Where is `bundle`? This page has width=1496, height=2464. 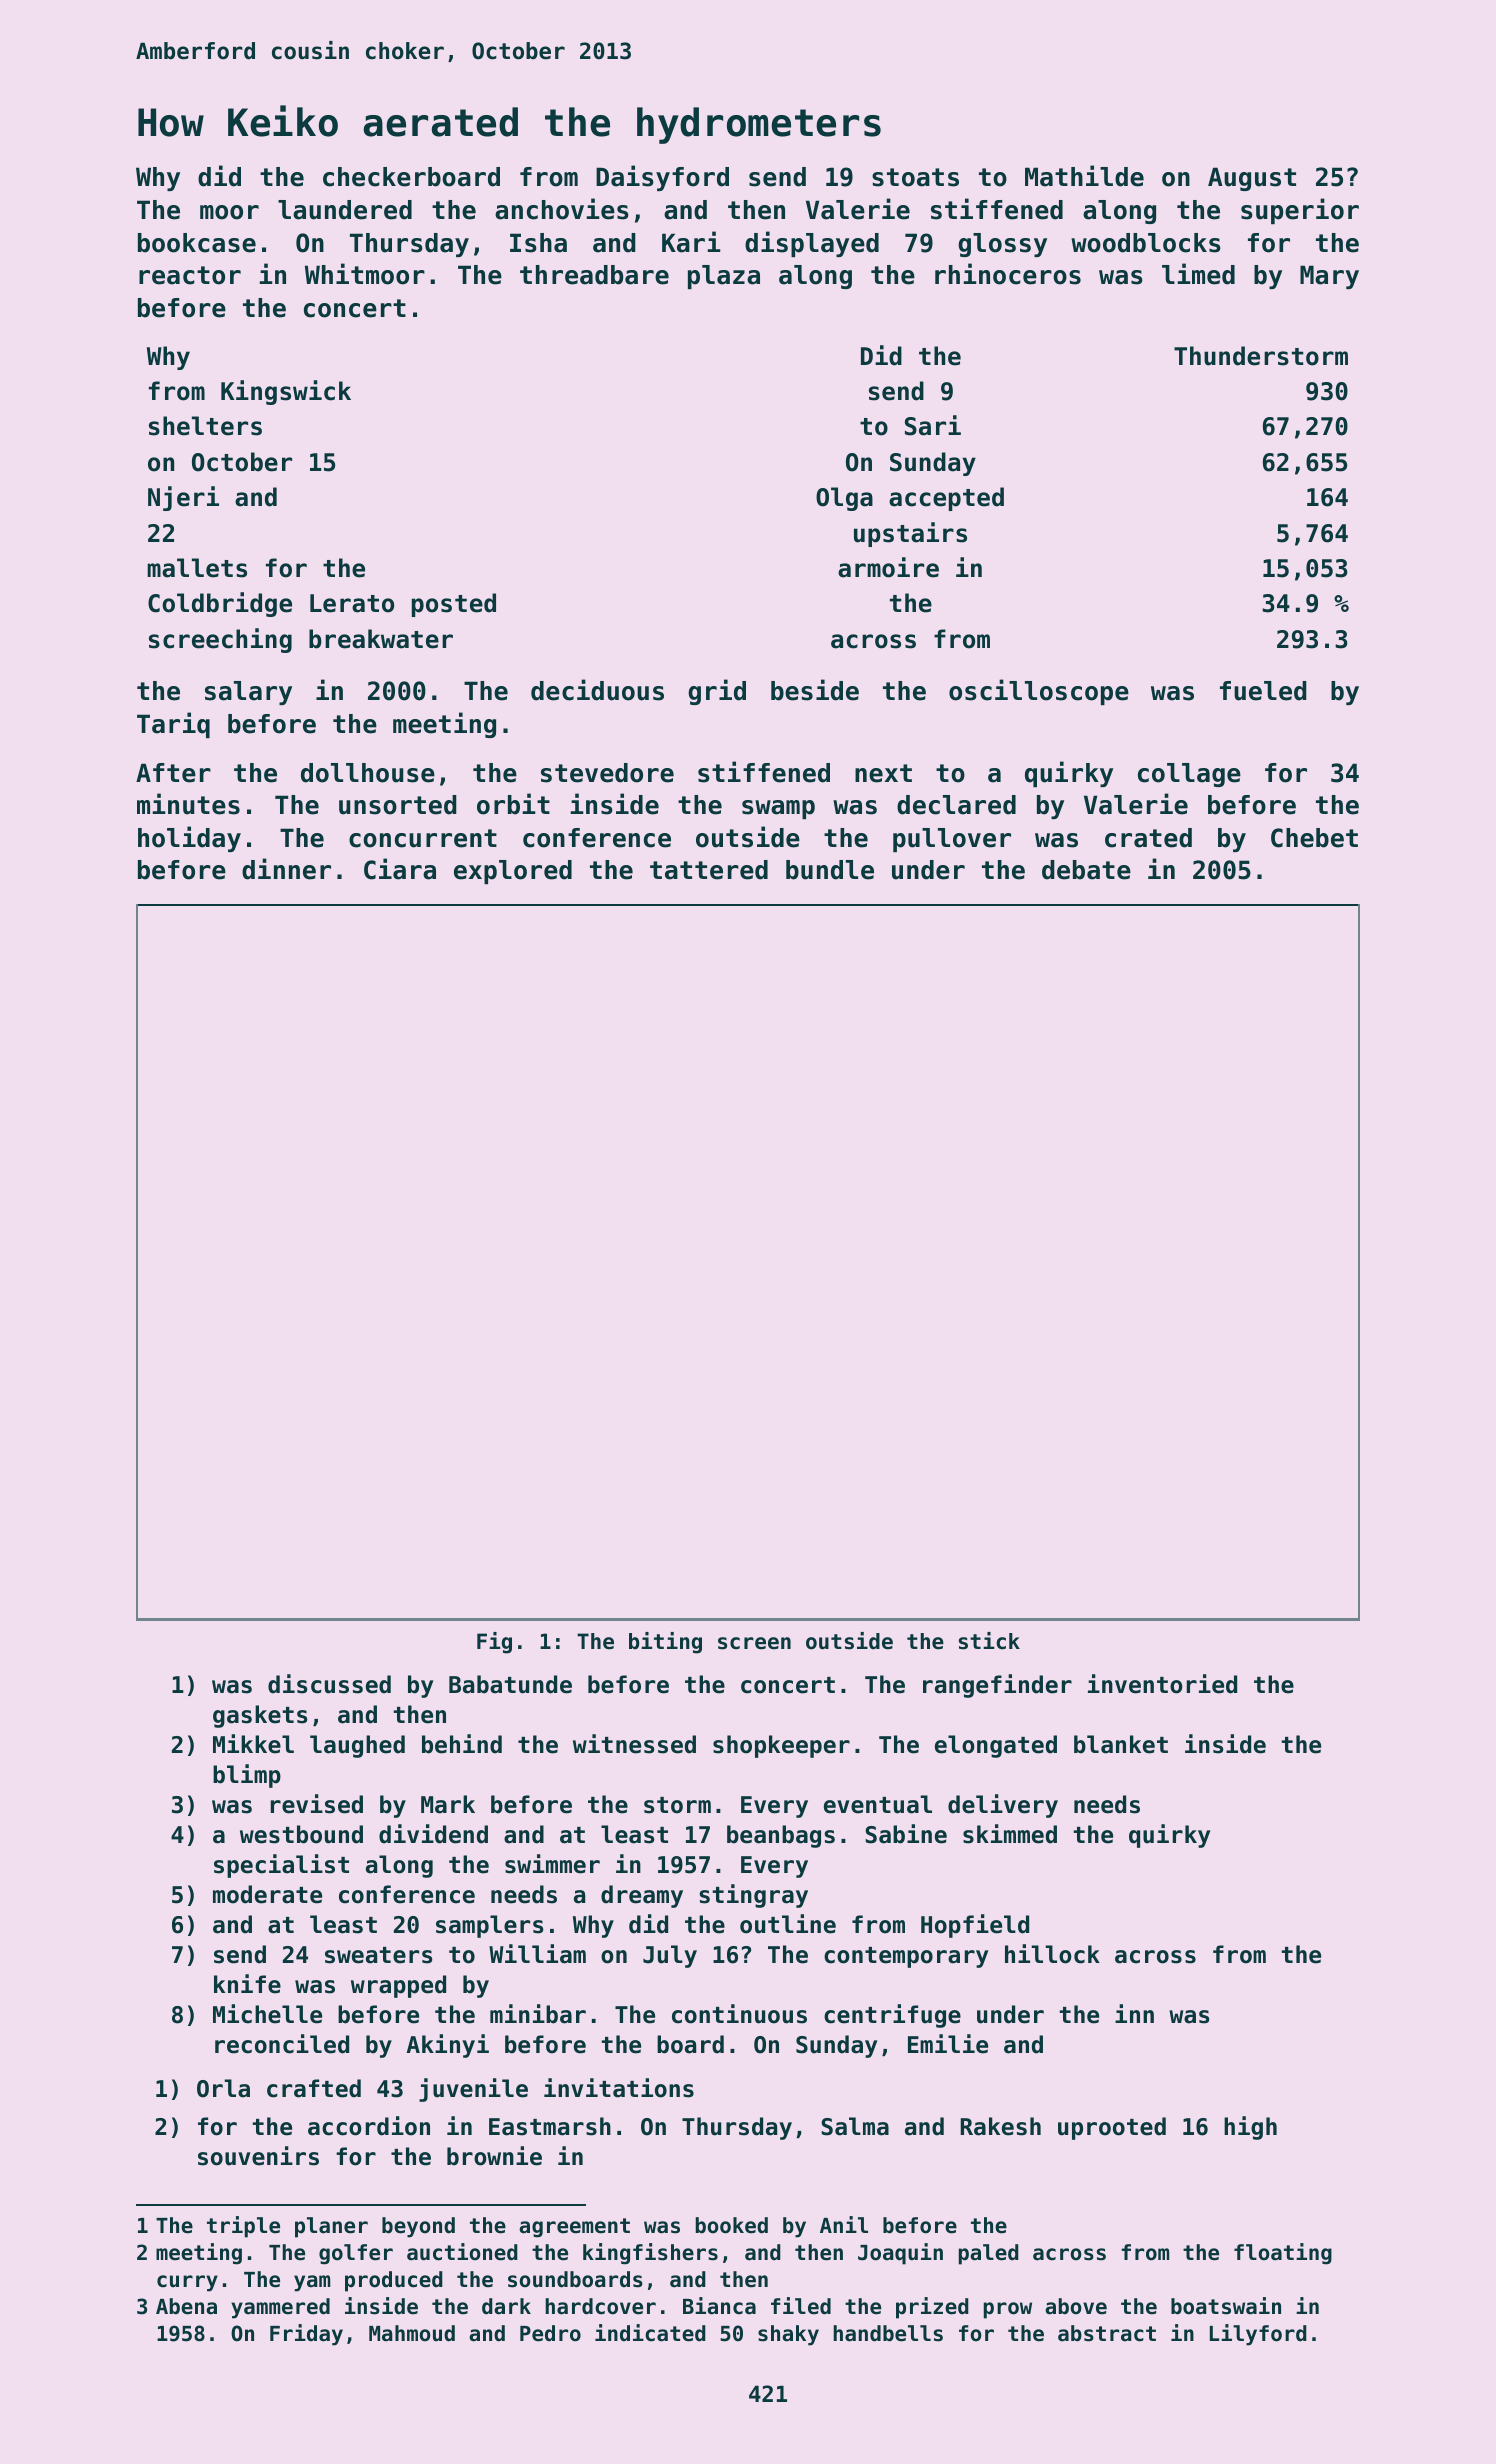
bundle is located at coordinates (830, 870).
